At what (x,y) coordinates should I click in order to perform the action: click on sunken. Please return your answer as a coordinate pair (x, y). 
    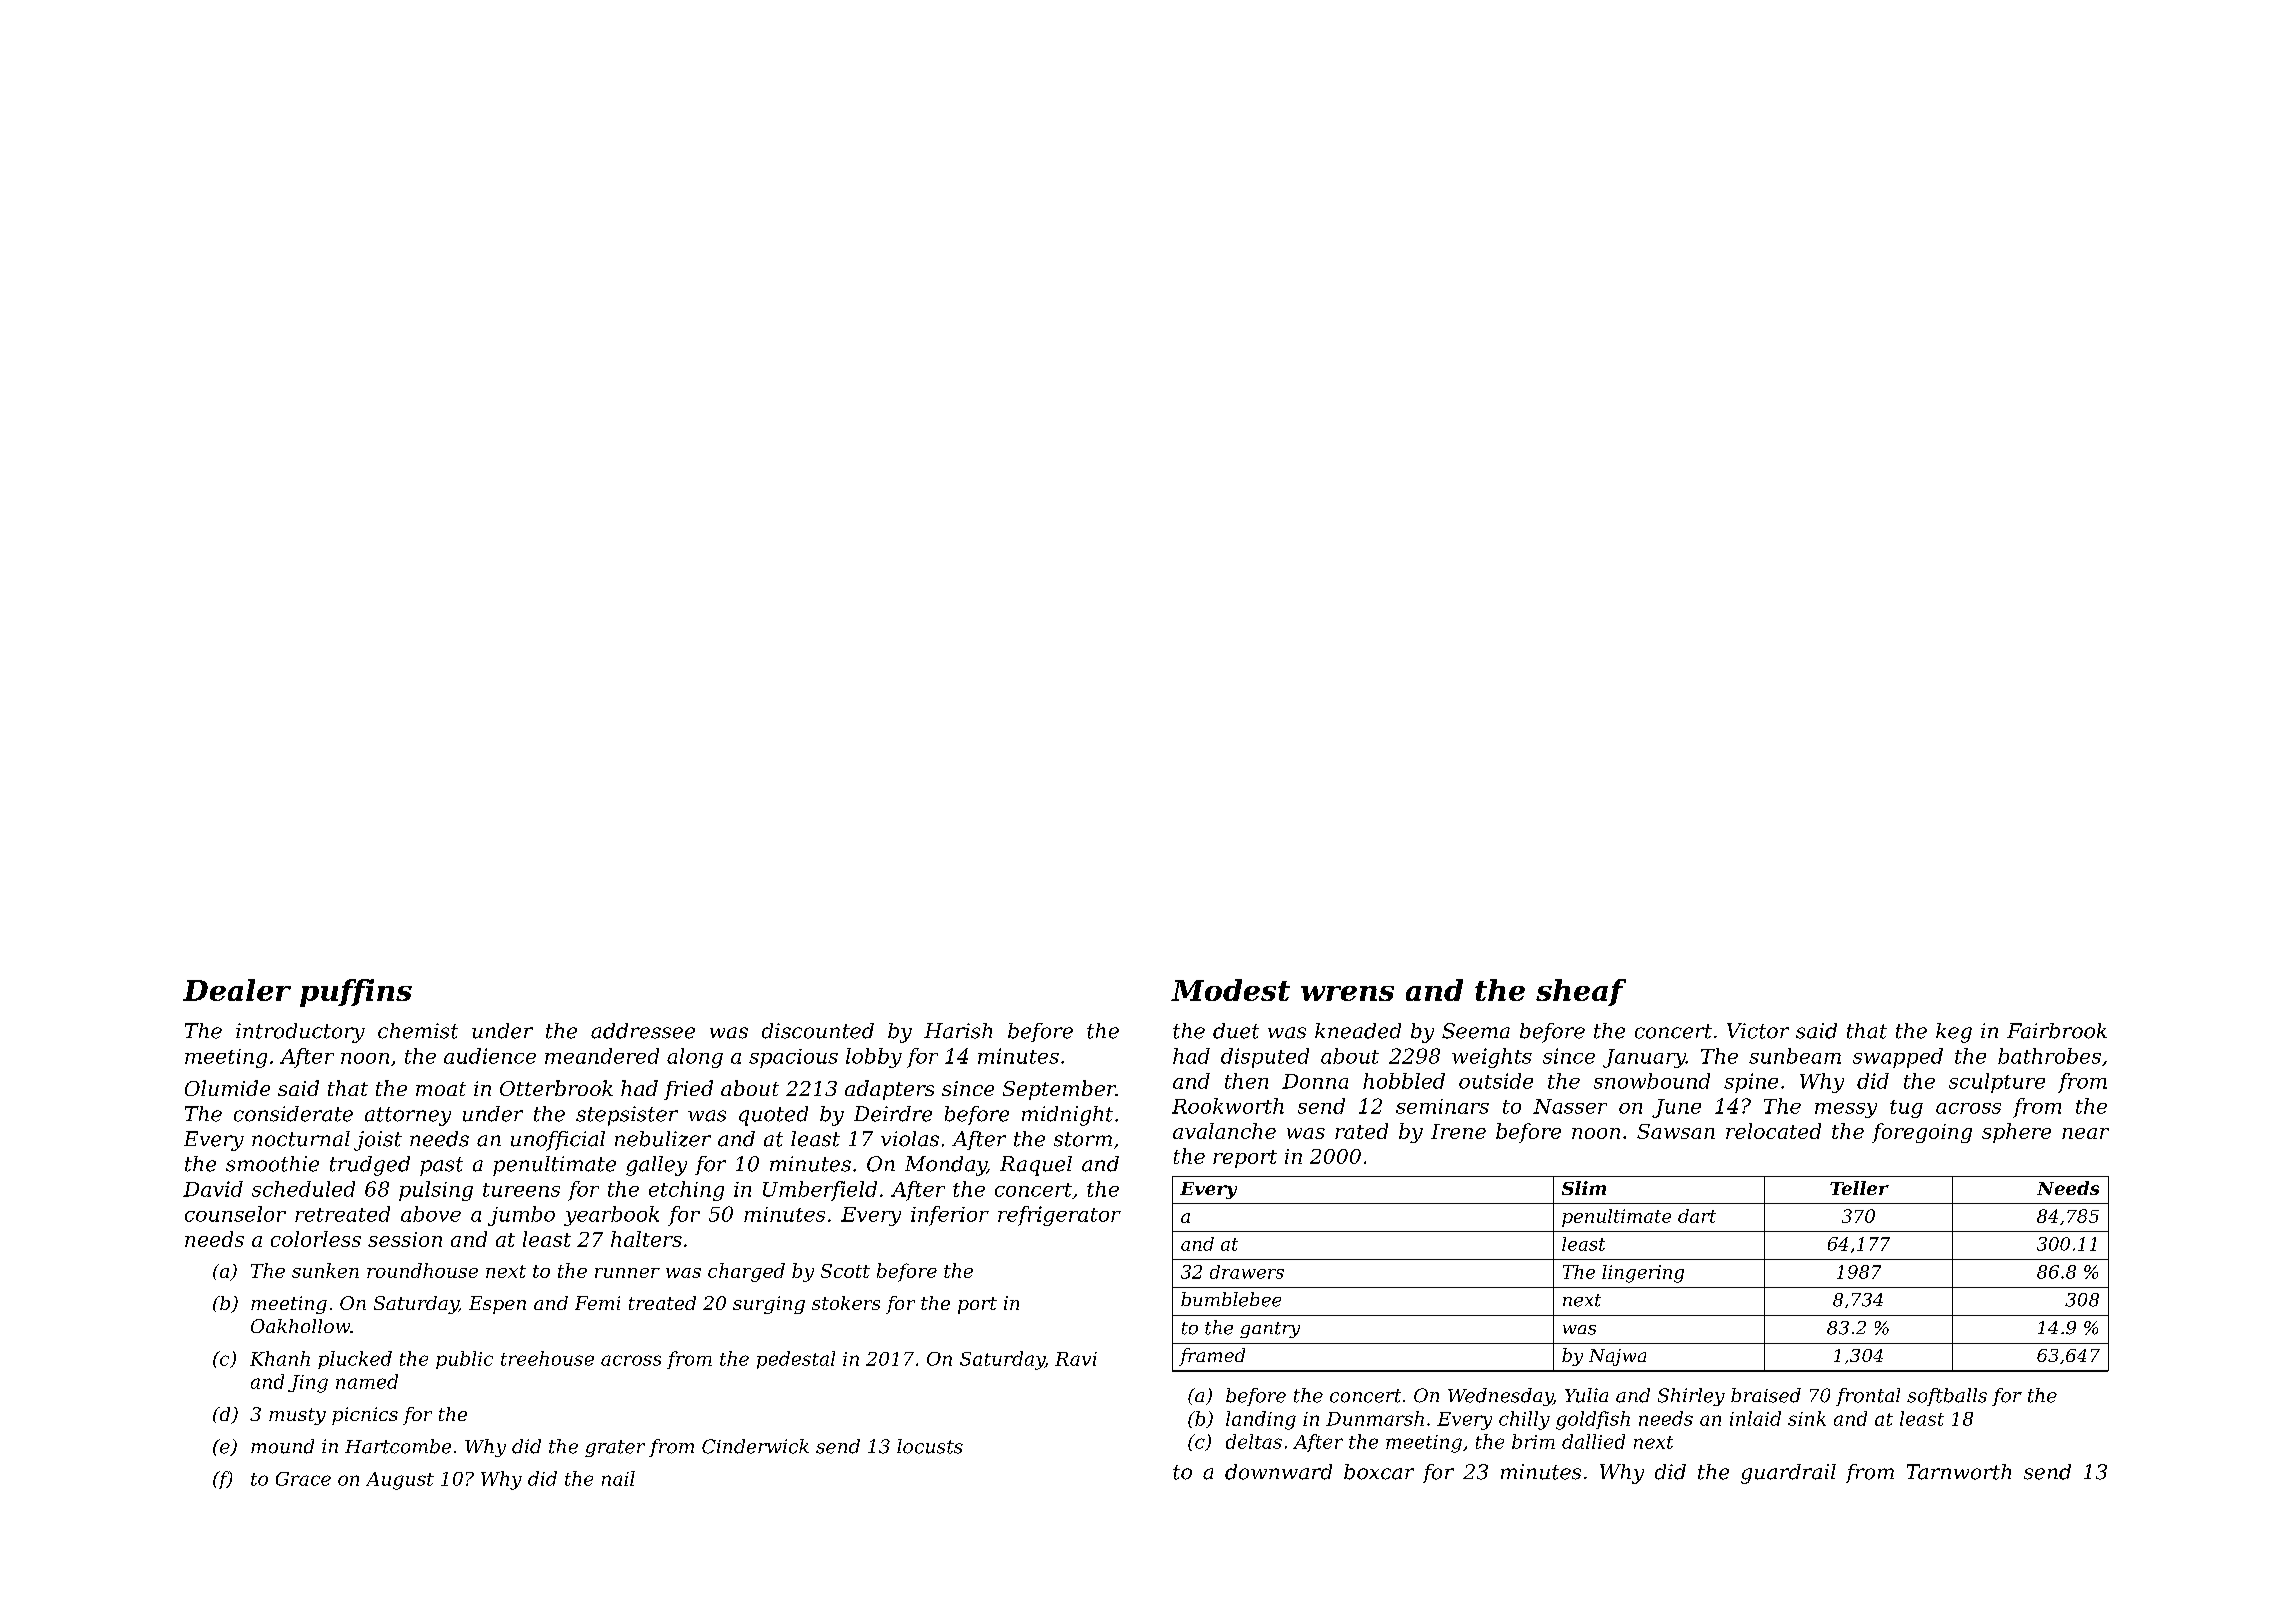
    Looking at the image, I should click on (325, 1270).
